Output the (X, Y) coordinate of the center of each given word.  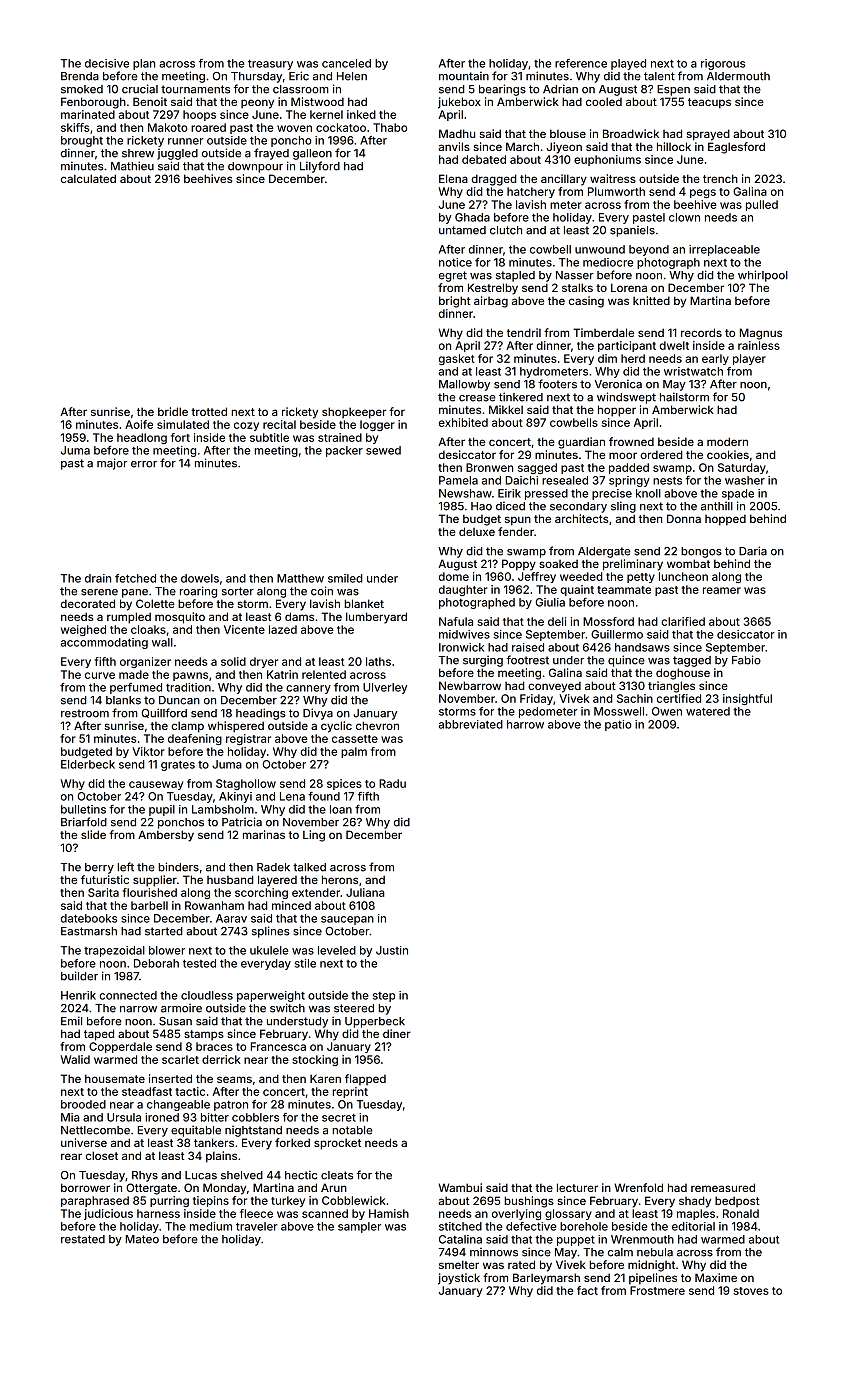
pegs (703, 193)
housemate (115, 1078)
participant (627, 346)
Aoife (139, 424)
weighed (83, 630)
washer (745, 480)
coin (322, 591)
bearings (502, 90)
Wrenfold (638, 1187)
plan (144, 64)
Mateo (142, 1239)
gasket (457, 359)
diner (397, 1033)
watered (708, 711)
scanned (325, 1213)
